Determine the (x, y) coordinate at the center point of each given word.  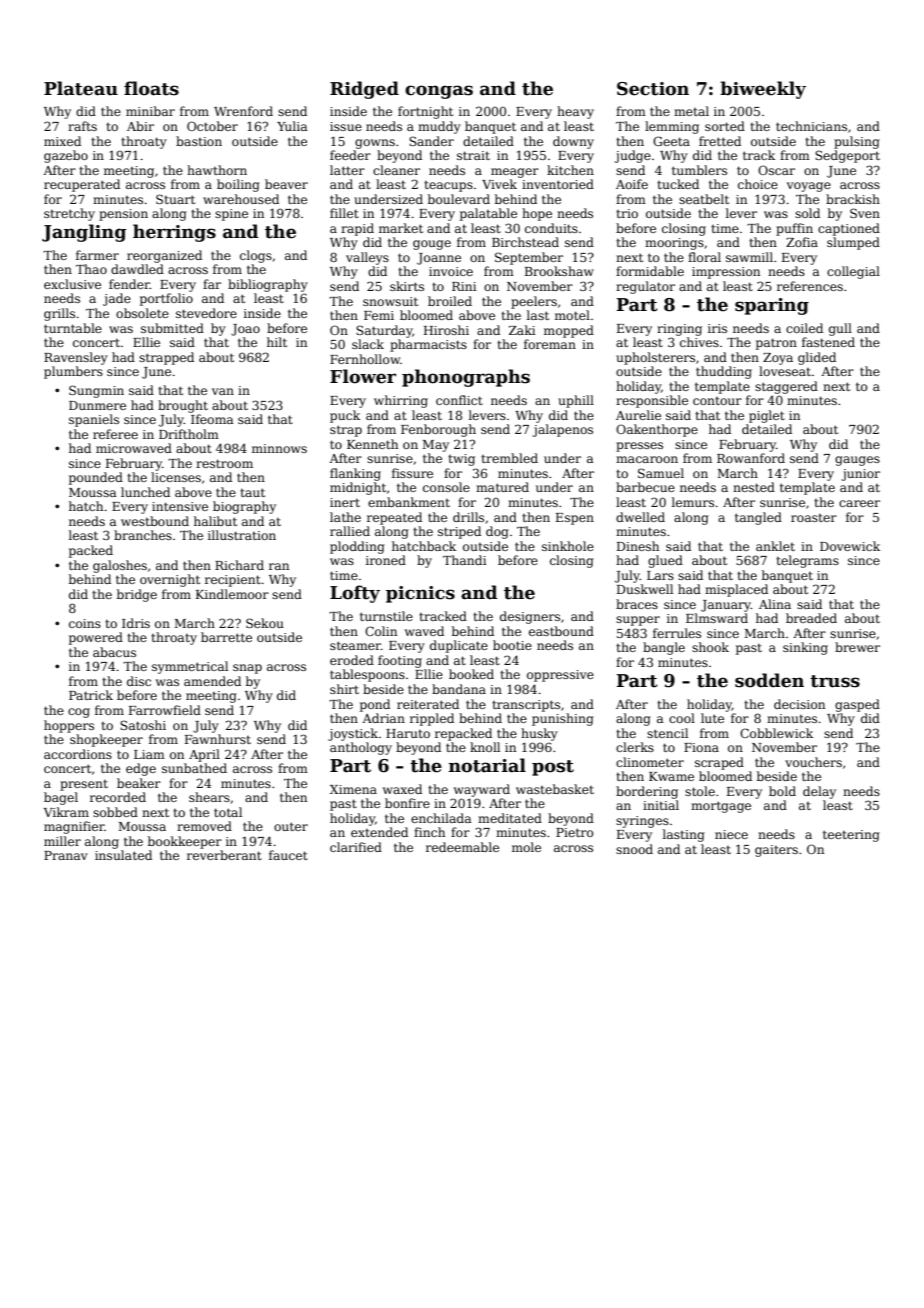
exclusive (72, 284)
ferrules (677, 633)
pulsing (857, 142)
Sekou (265, 623)
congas (439, 92)
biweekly (763, 90)
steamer (355, 645)
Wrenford (243, 111)
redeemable (462, 847)
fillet (344, 213)
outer (291, 826)
